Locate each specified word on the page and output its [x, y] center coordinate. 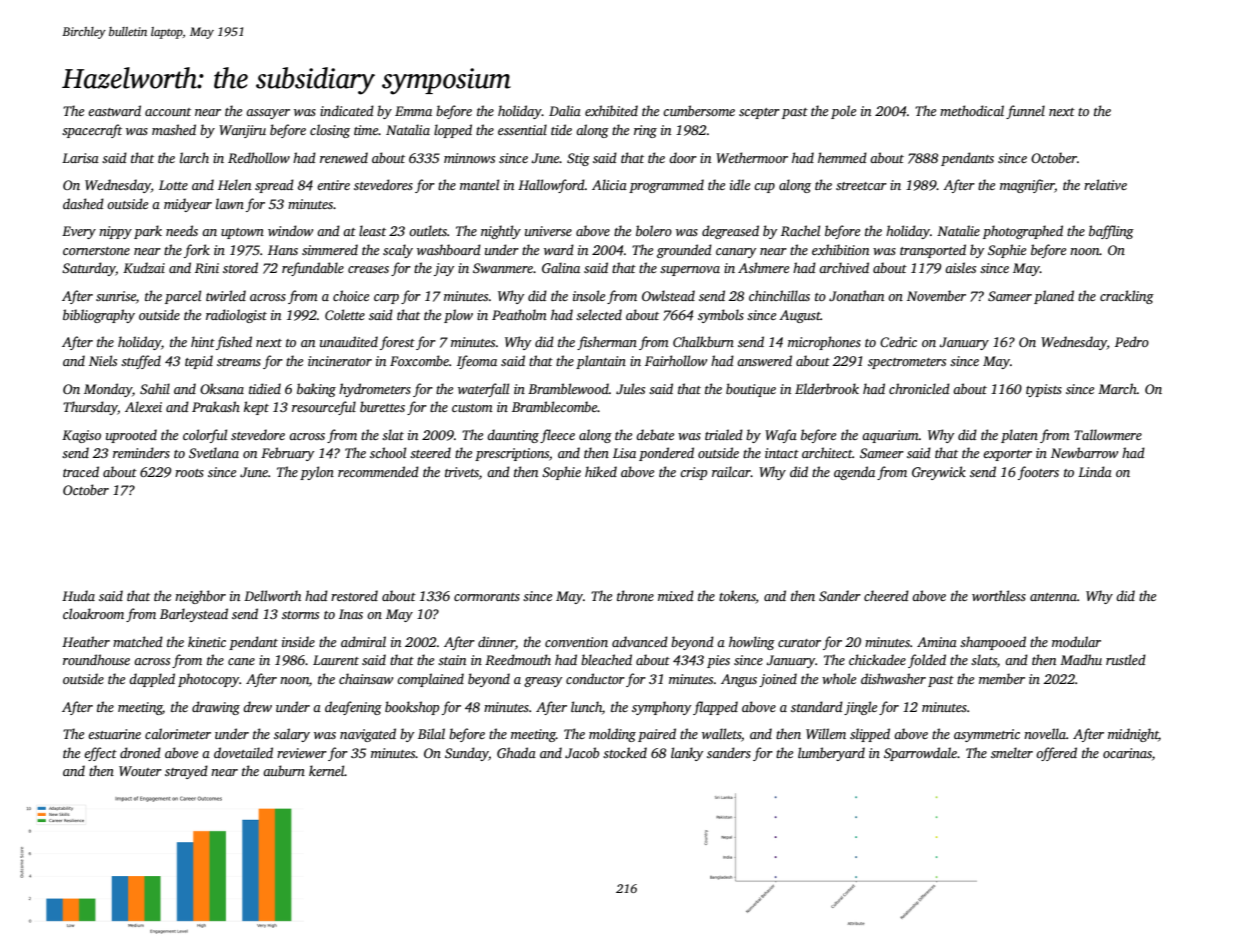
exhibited [611, 110]
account [168, 112]
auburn [284, 770]
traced [81, 471]
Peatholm [519, 314]
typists [1044, 390]
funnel [1025, 112]
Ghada [516, 752]
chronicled [919, 388]
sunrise [116, 296]
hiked [601, 471]
